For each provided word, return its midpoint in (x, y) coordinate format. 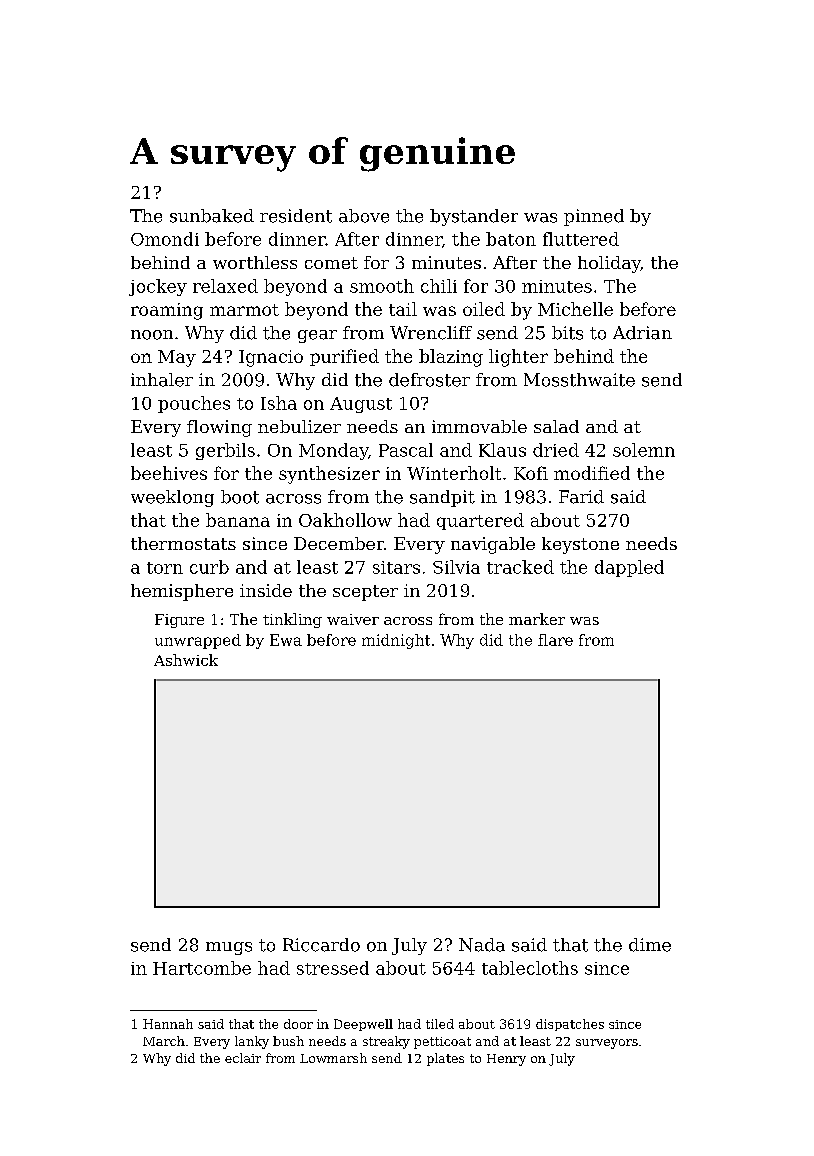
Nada (482, 945)
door (298, 1024)
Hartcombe (202, 968)
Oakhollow (345, 520)
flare (555, 640)
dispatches (570, 1025)
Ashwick (186, 660)
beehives (169, 473)
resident (296, 216)
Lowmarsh (333, 1058)
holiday (609, 264)
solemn (644, 450)
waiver (353, 619)
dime (650, 945)
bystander (474, 217)
